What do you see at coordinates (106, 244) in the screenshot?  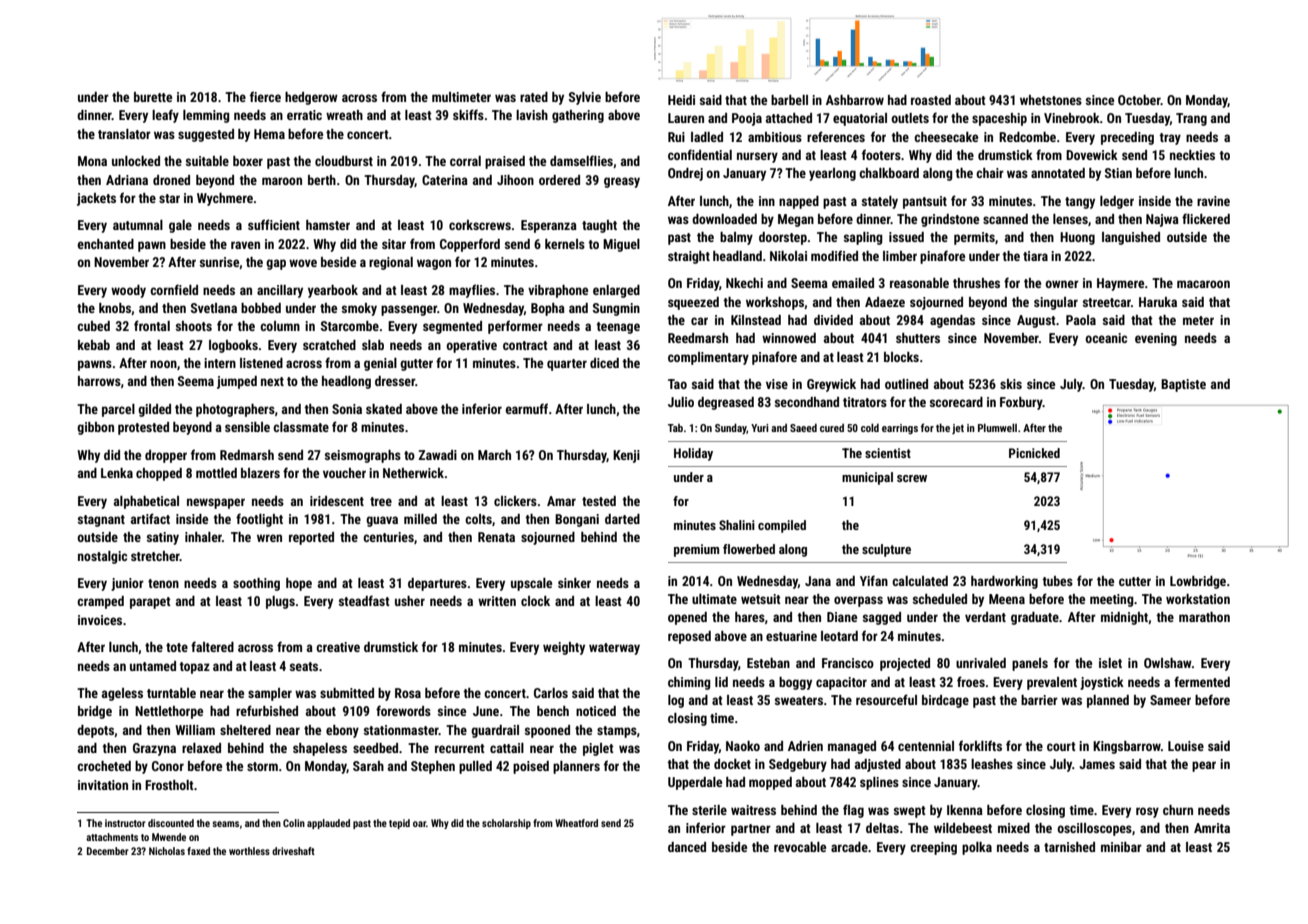 I see `enchanted` at bounding box center [106, 244].
